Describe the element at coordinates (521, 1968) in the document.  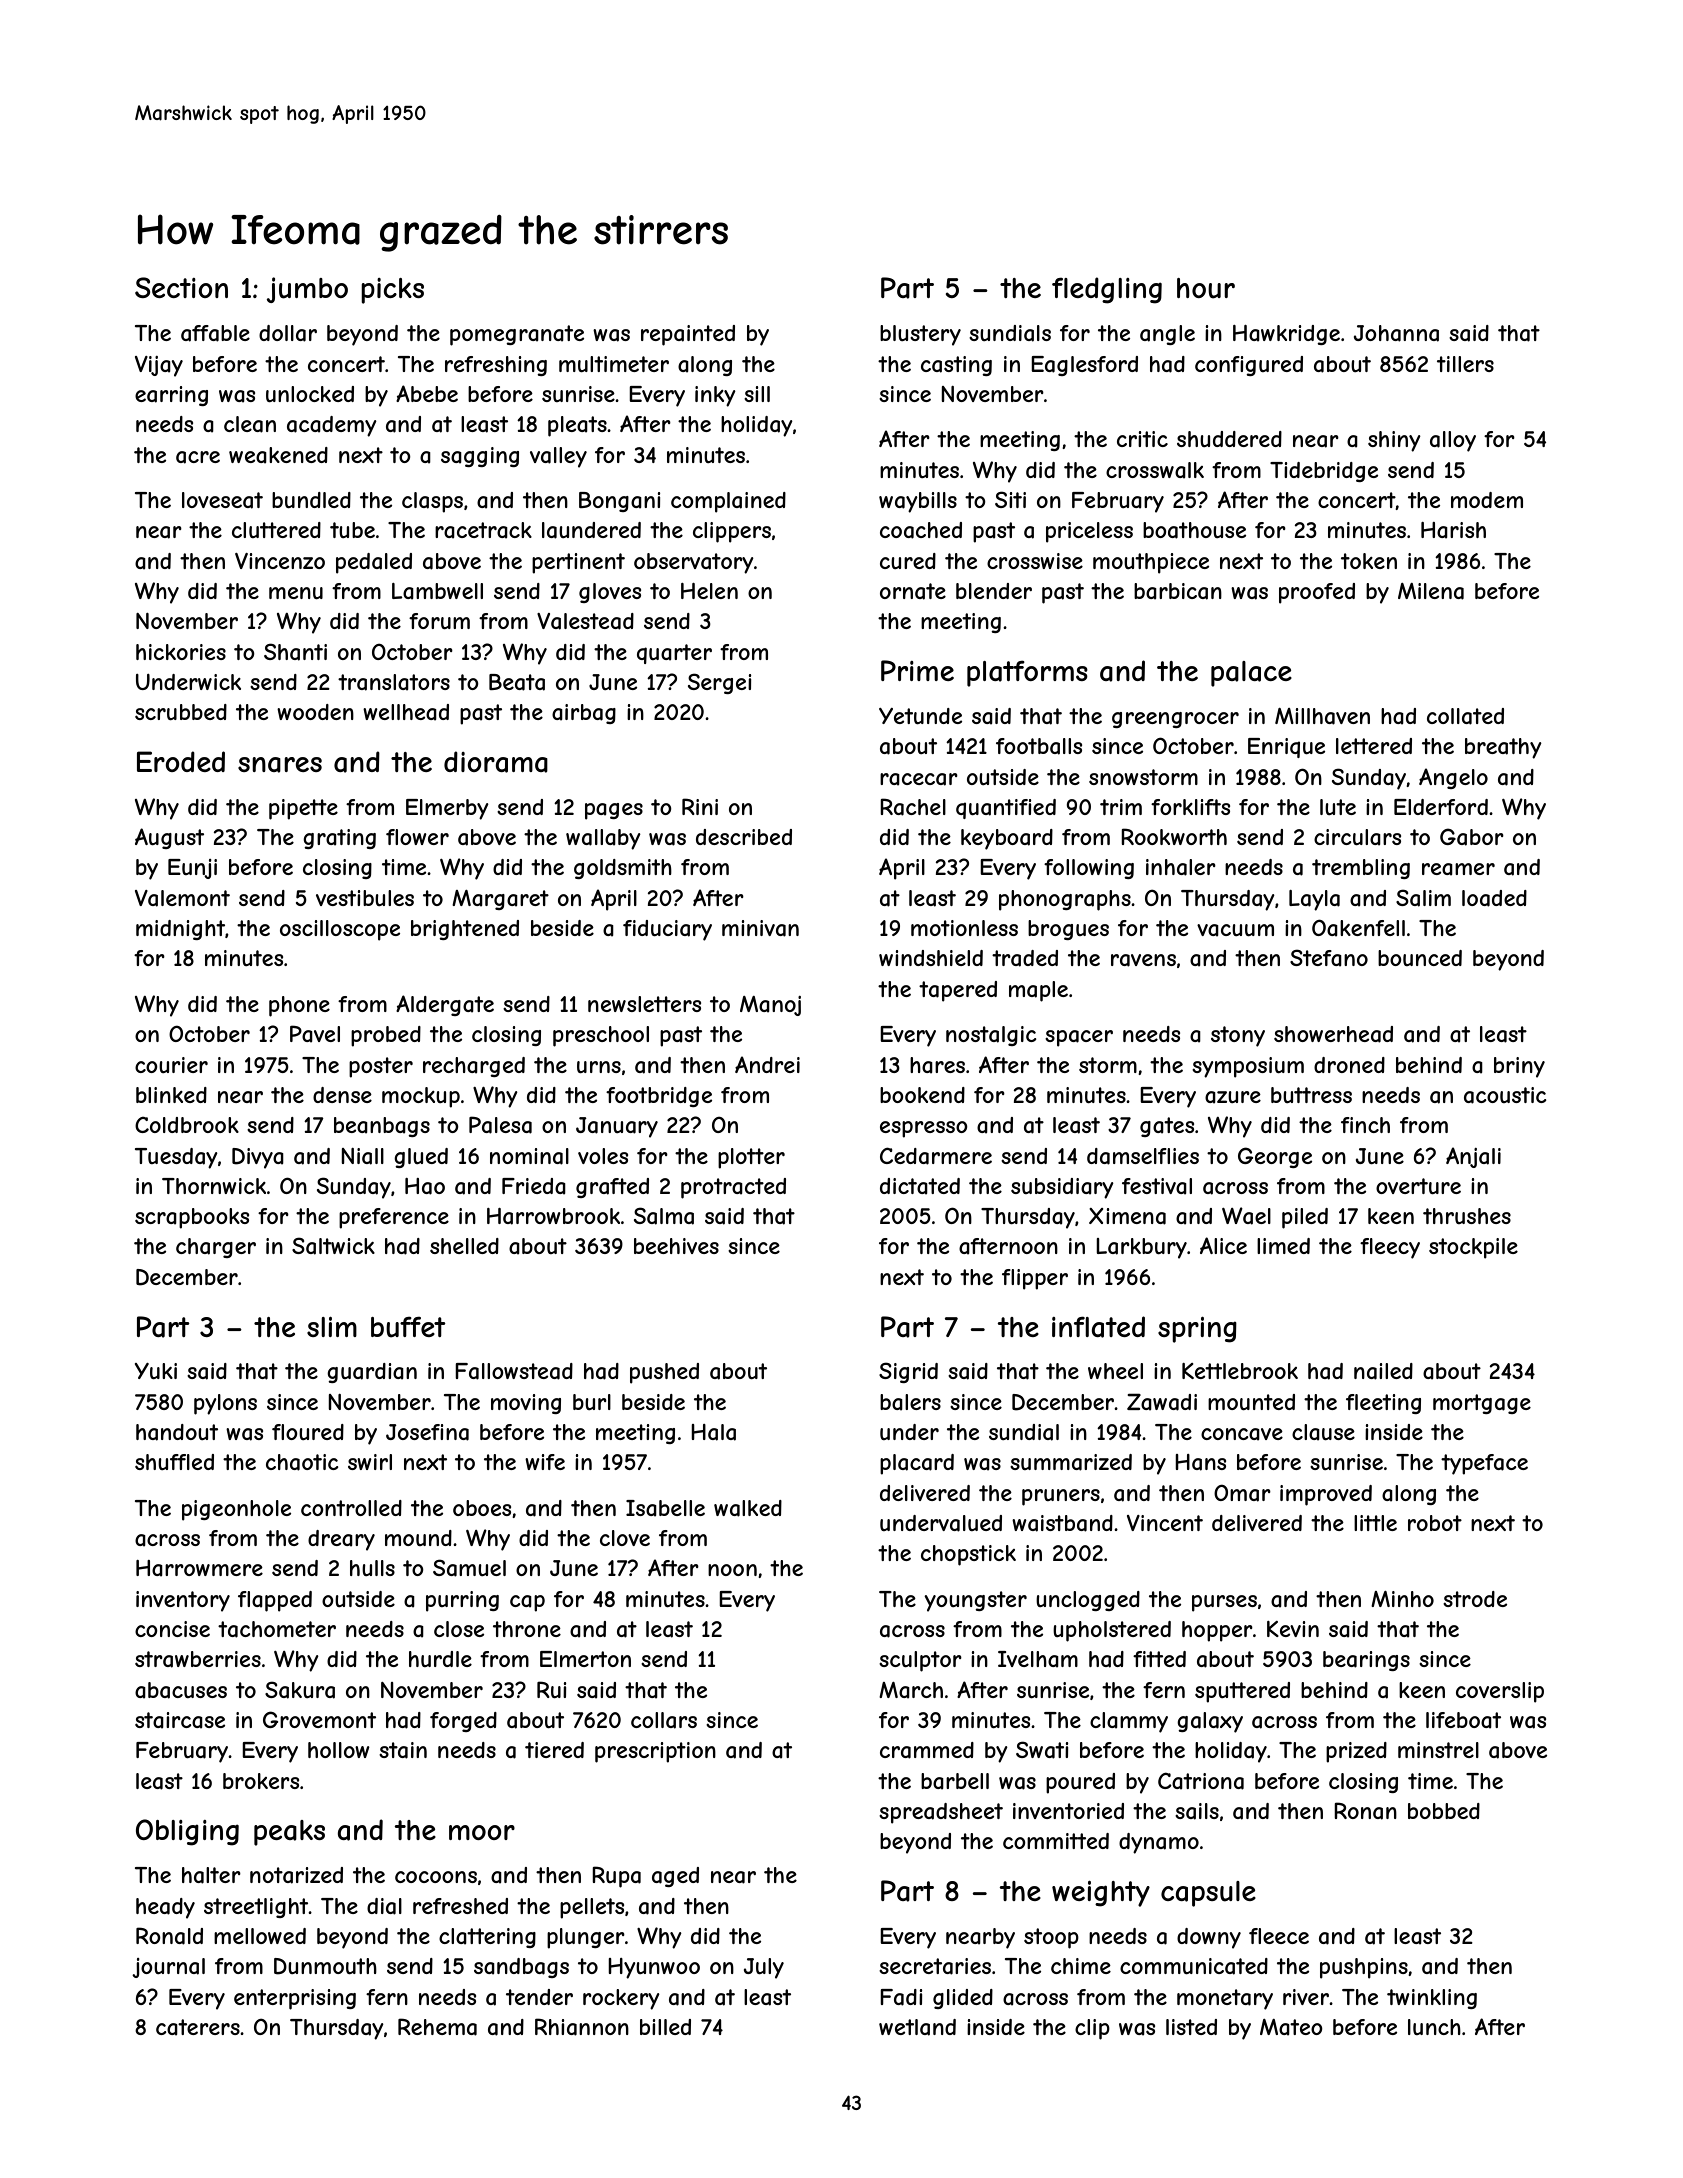
I see `sandbags` at that location.
